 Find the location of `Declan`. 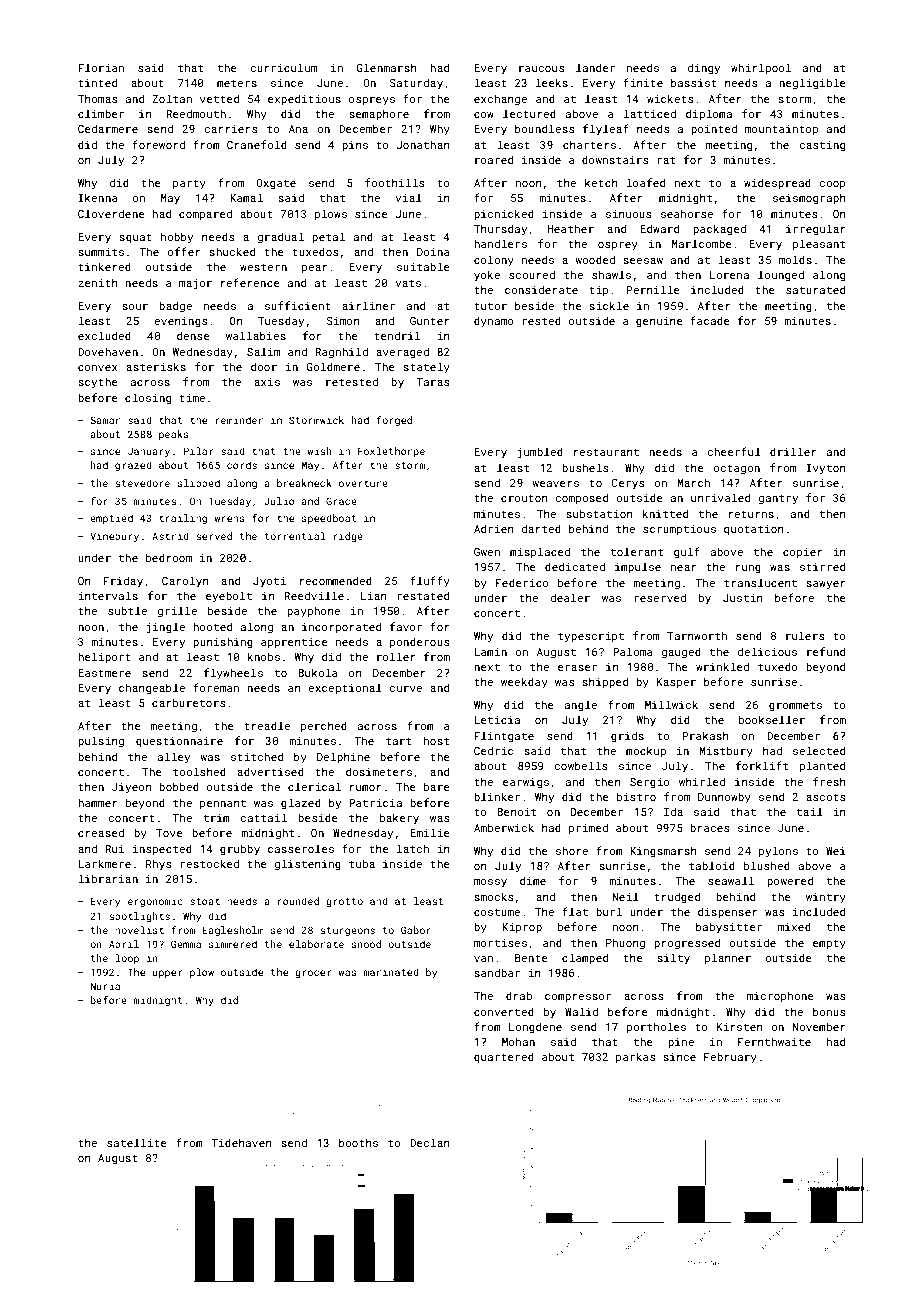

Declan is located at coordinates (430, 1142).
